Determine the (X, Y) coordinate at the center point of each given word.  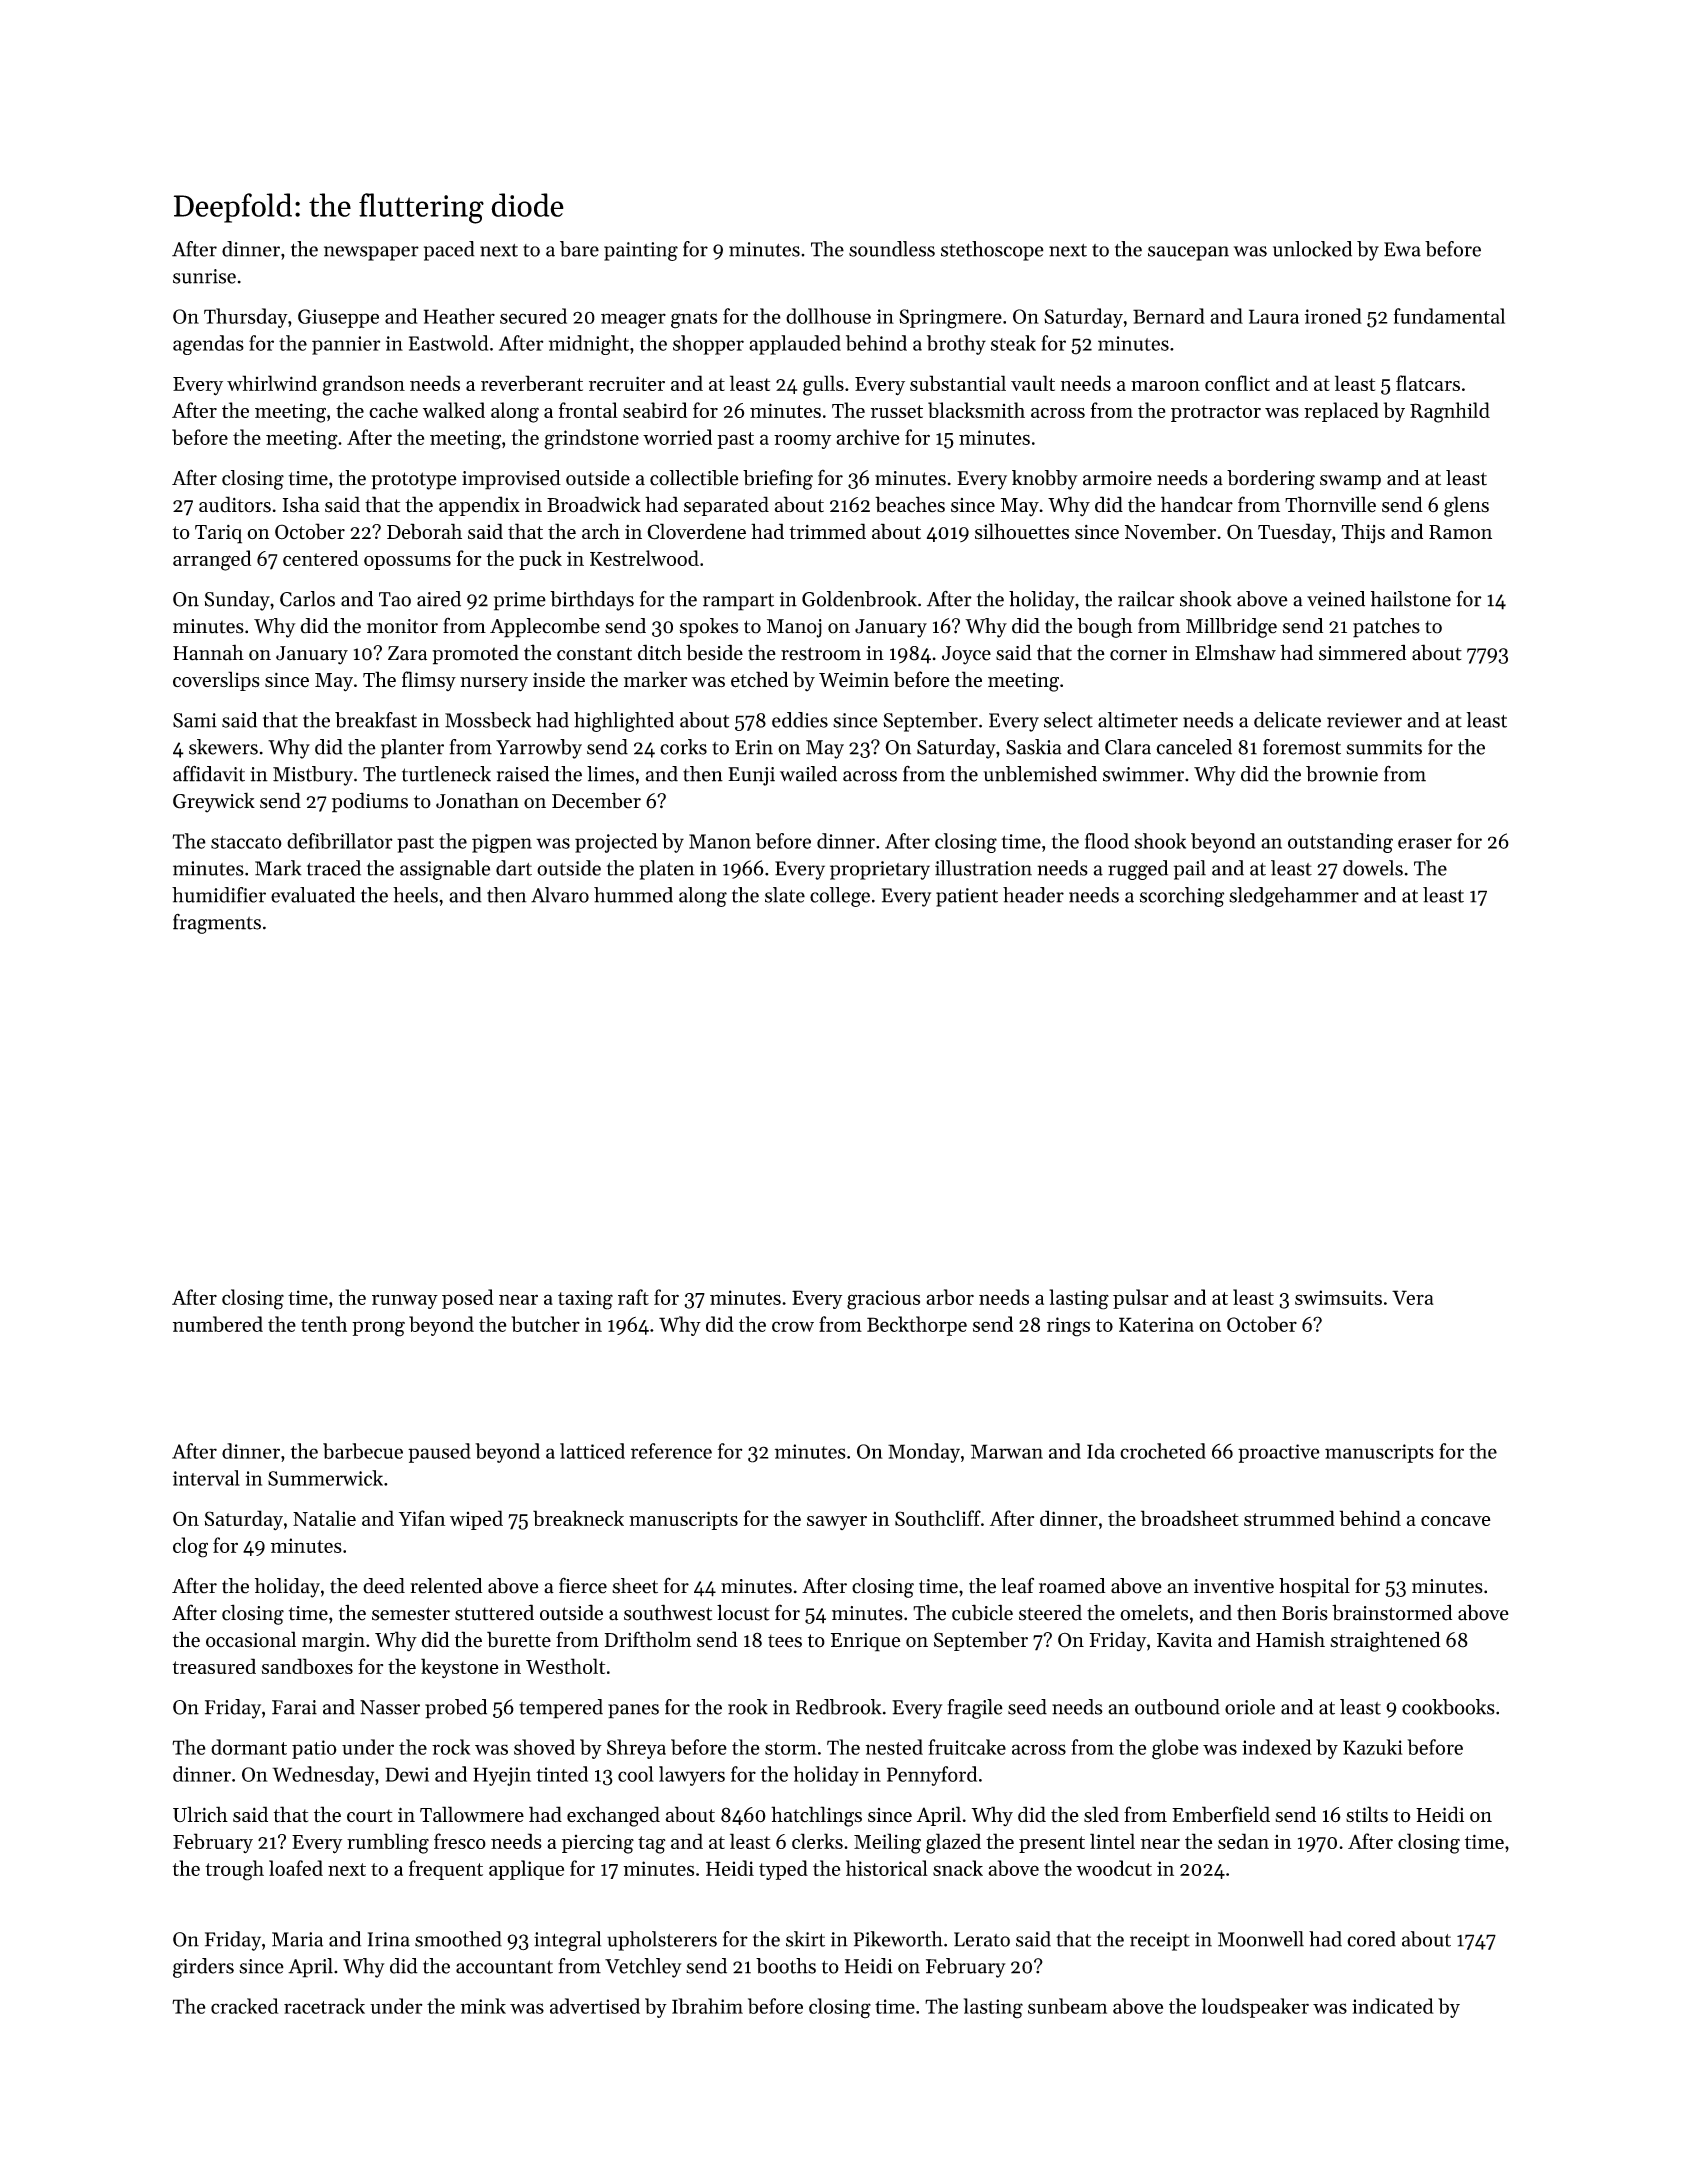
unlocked (1312, 249)
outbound (1177, 1707)
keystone (460, 1668)
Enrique (866, 1642)
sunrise (204, 276)
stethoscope (992, 251)
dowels (1373, 868)
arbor (950, 1297)
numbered (218, 1324)
